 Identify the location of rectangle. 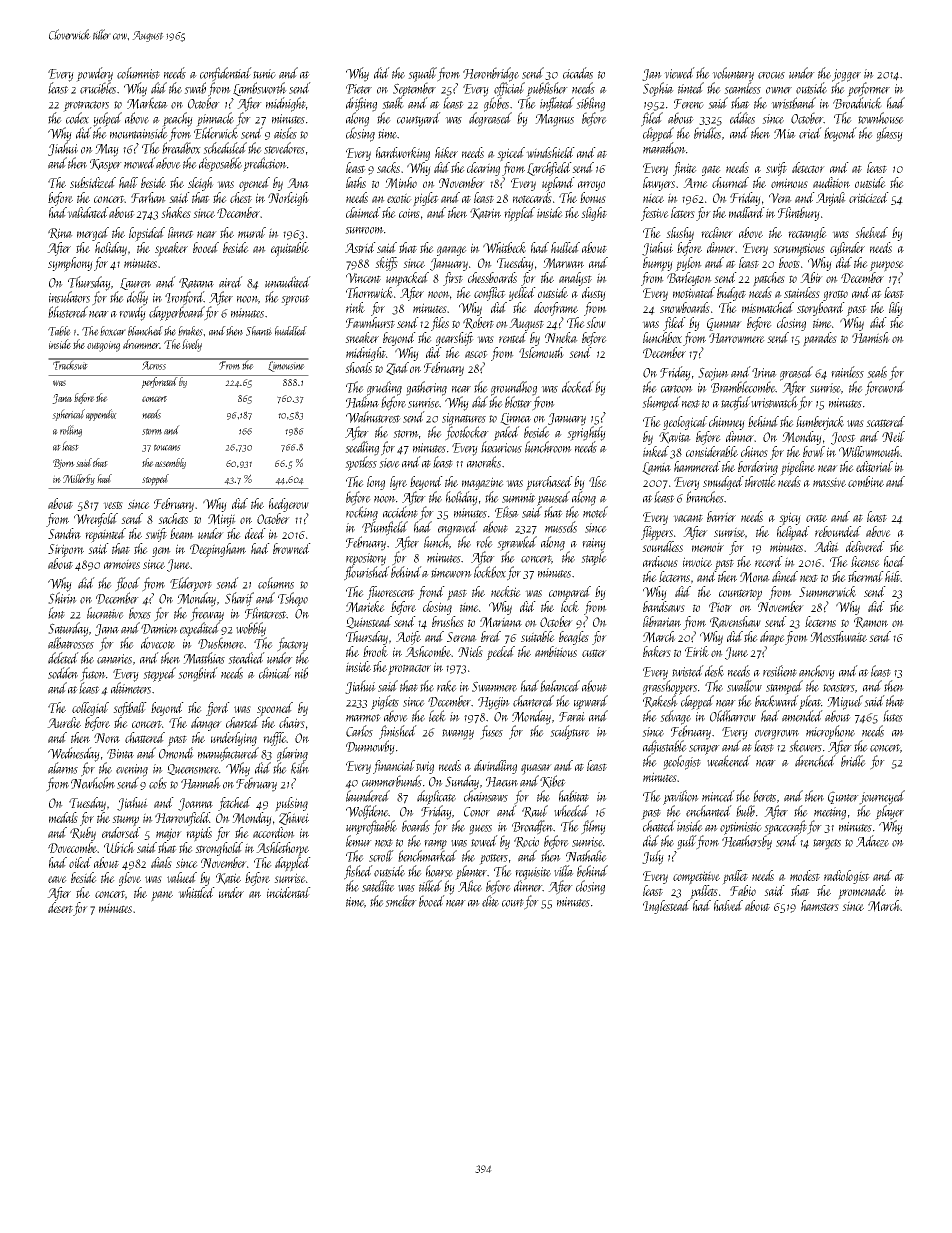
(807, 234).
